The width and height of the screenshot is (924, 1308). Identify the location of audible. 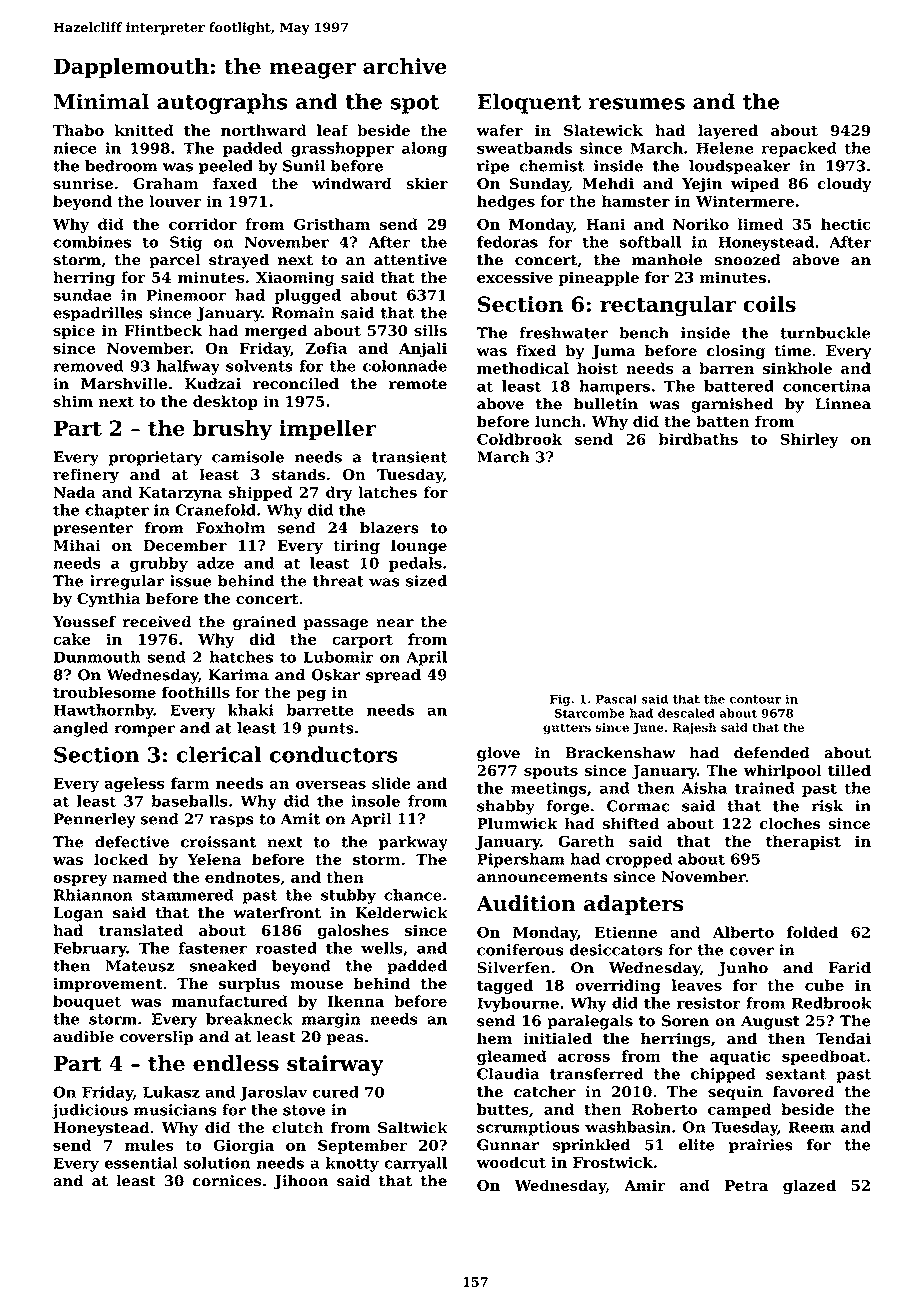
(83, 1036).
